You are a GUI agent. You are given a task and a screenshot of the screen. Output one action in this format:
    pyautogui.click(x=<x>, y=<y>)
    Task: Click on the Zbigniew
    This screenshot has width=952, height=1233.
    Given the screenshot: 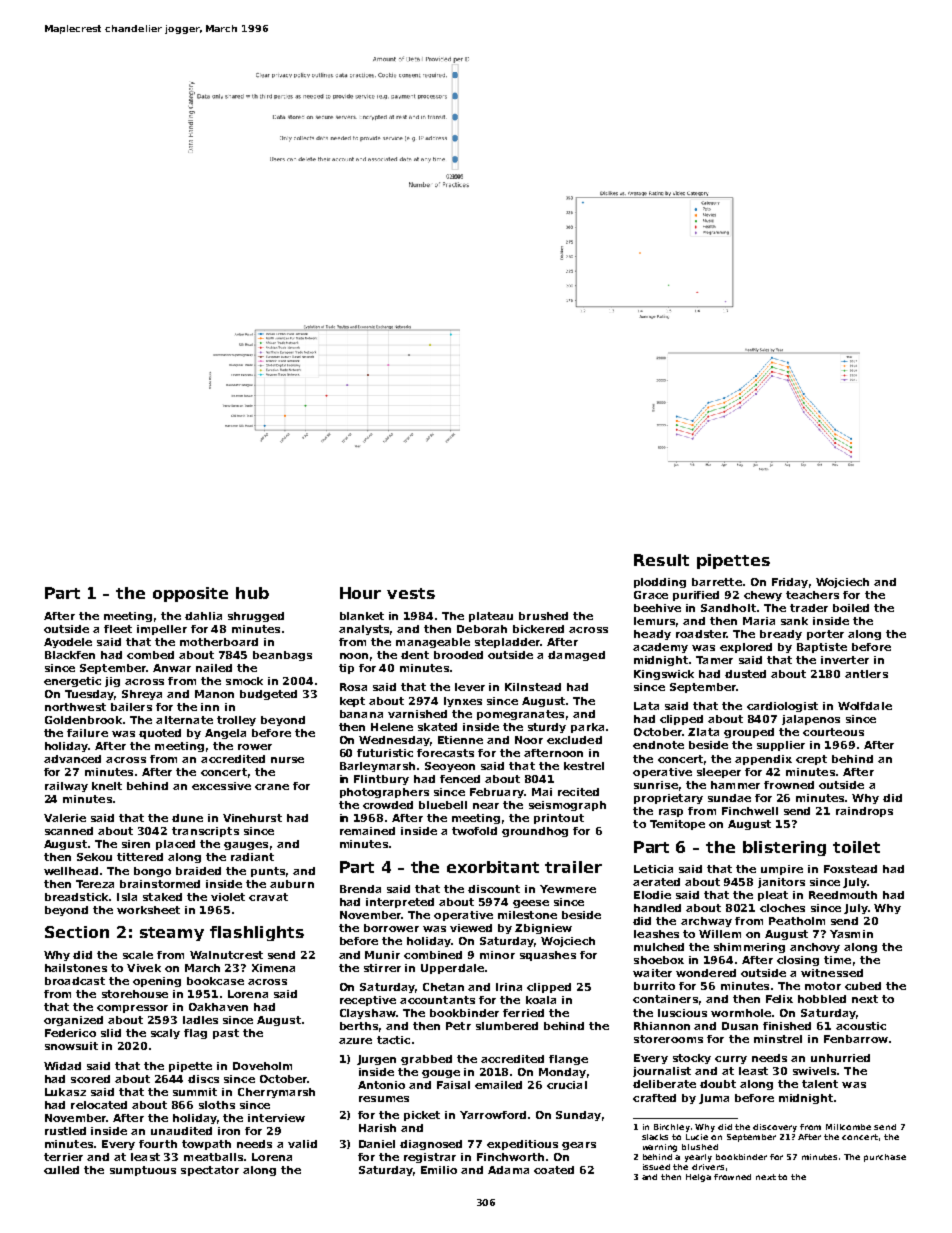 What is the action you would take?
    pyautogui.click(x=543, y=929)
